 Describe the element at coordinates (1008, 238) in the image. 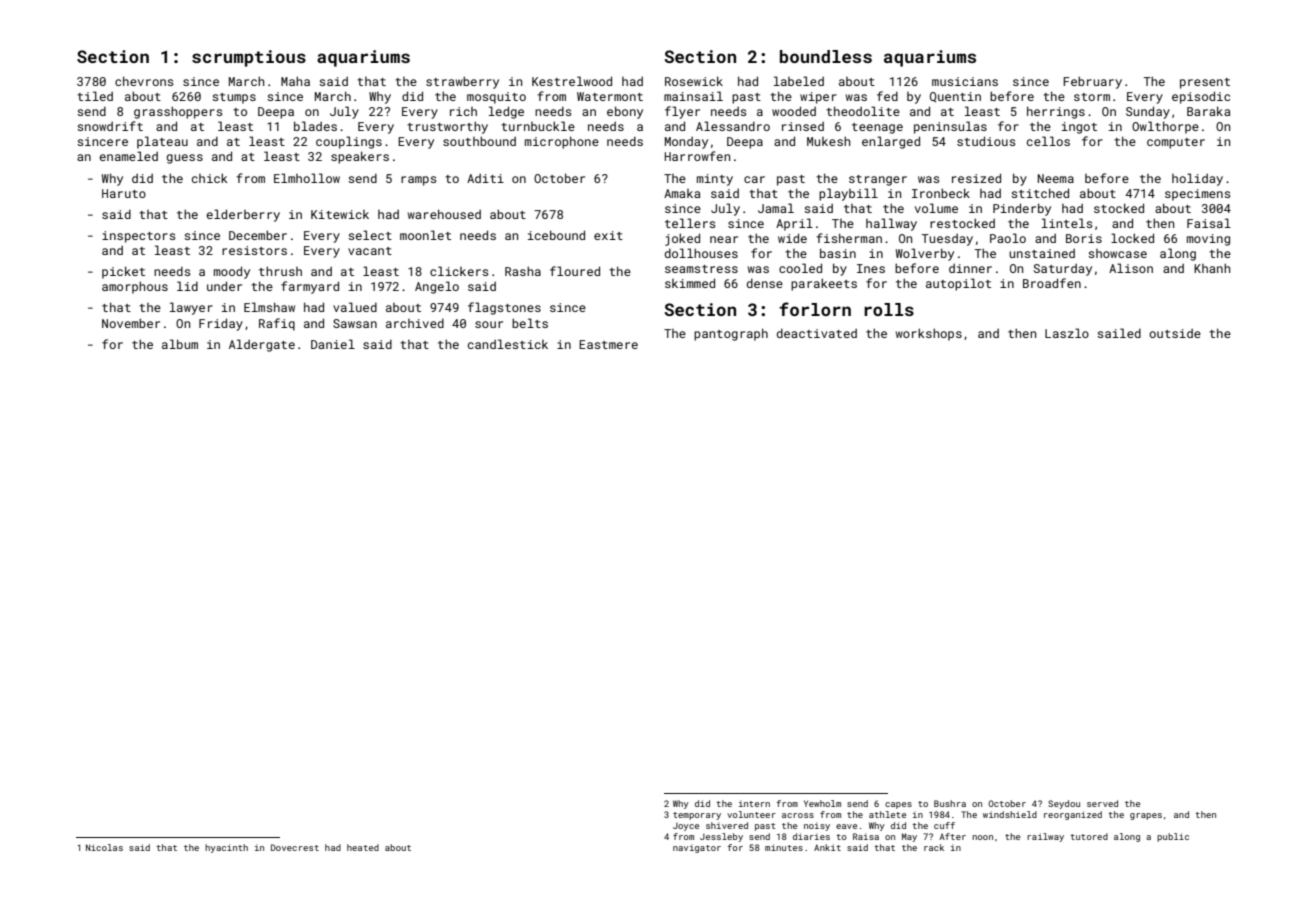

I see `Paolo` at that location.
